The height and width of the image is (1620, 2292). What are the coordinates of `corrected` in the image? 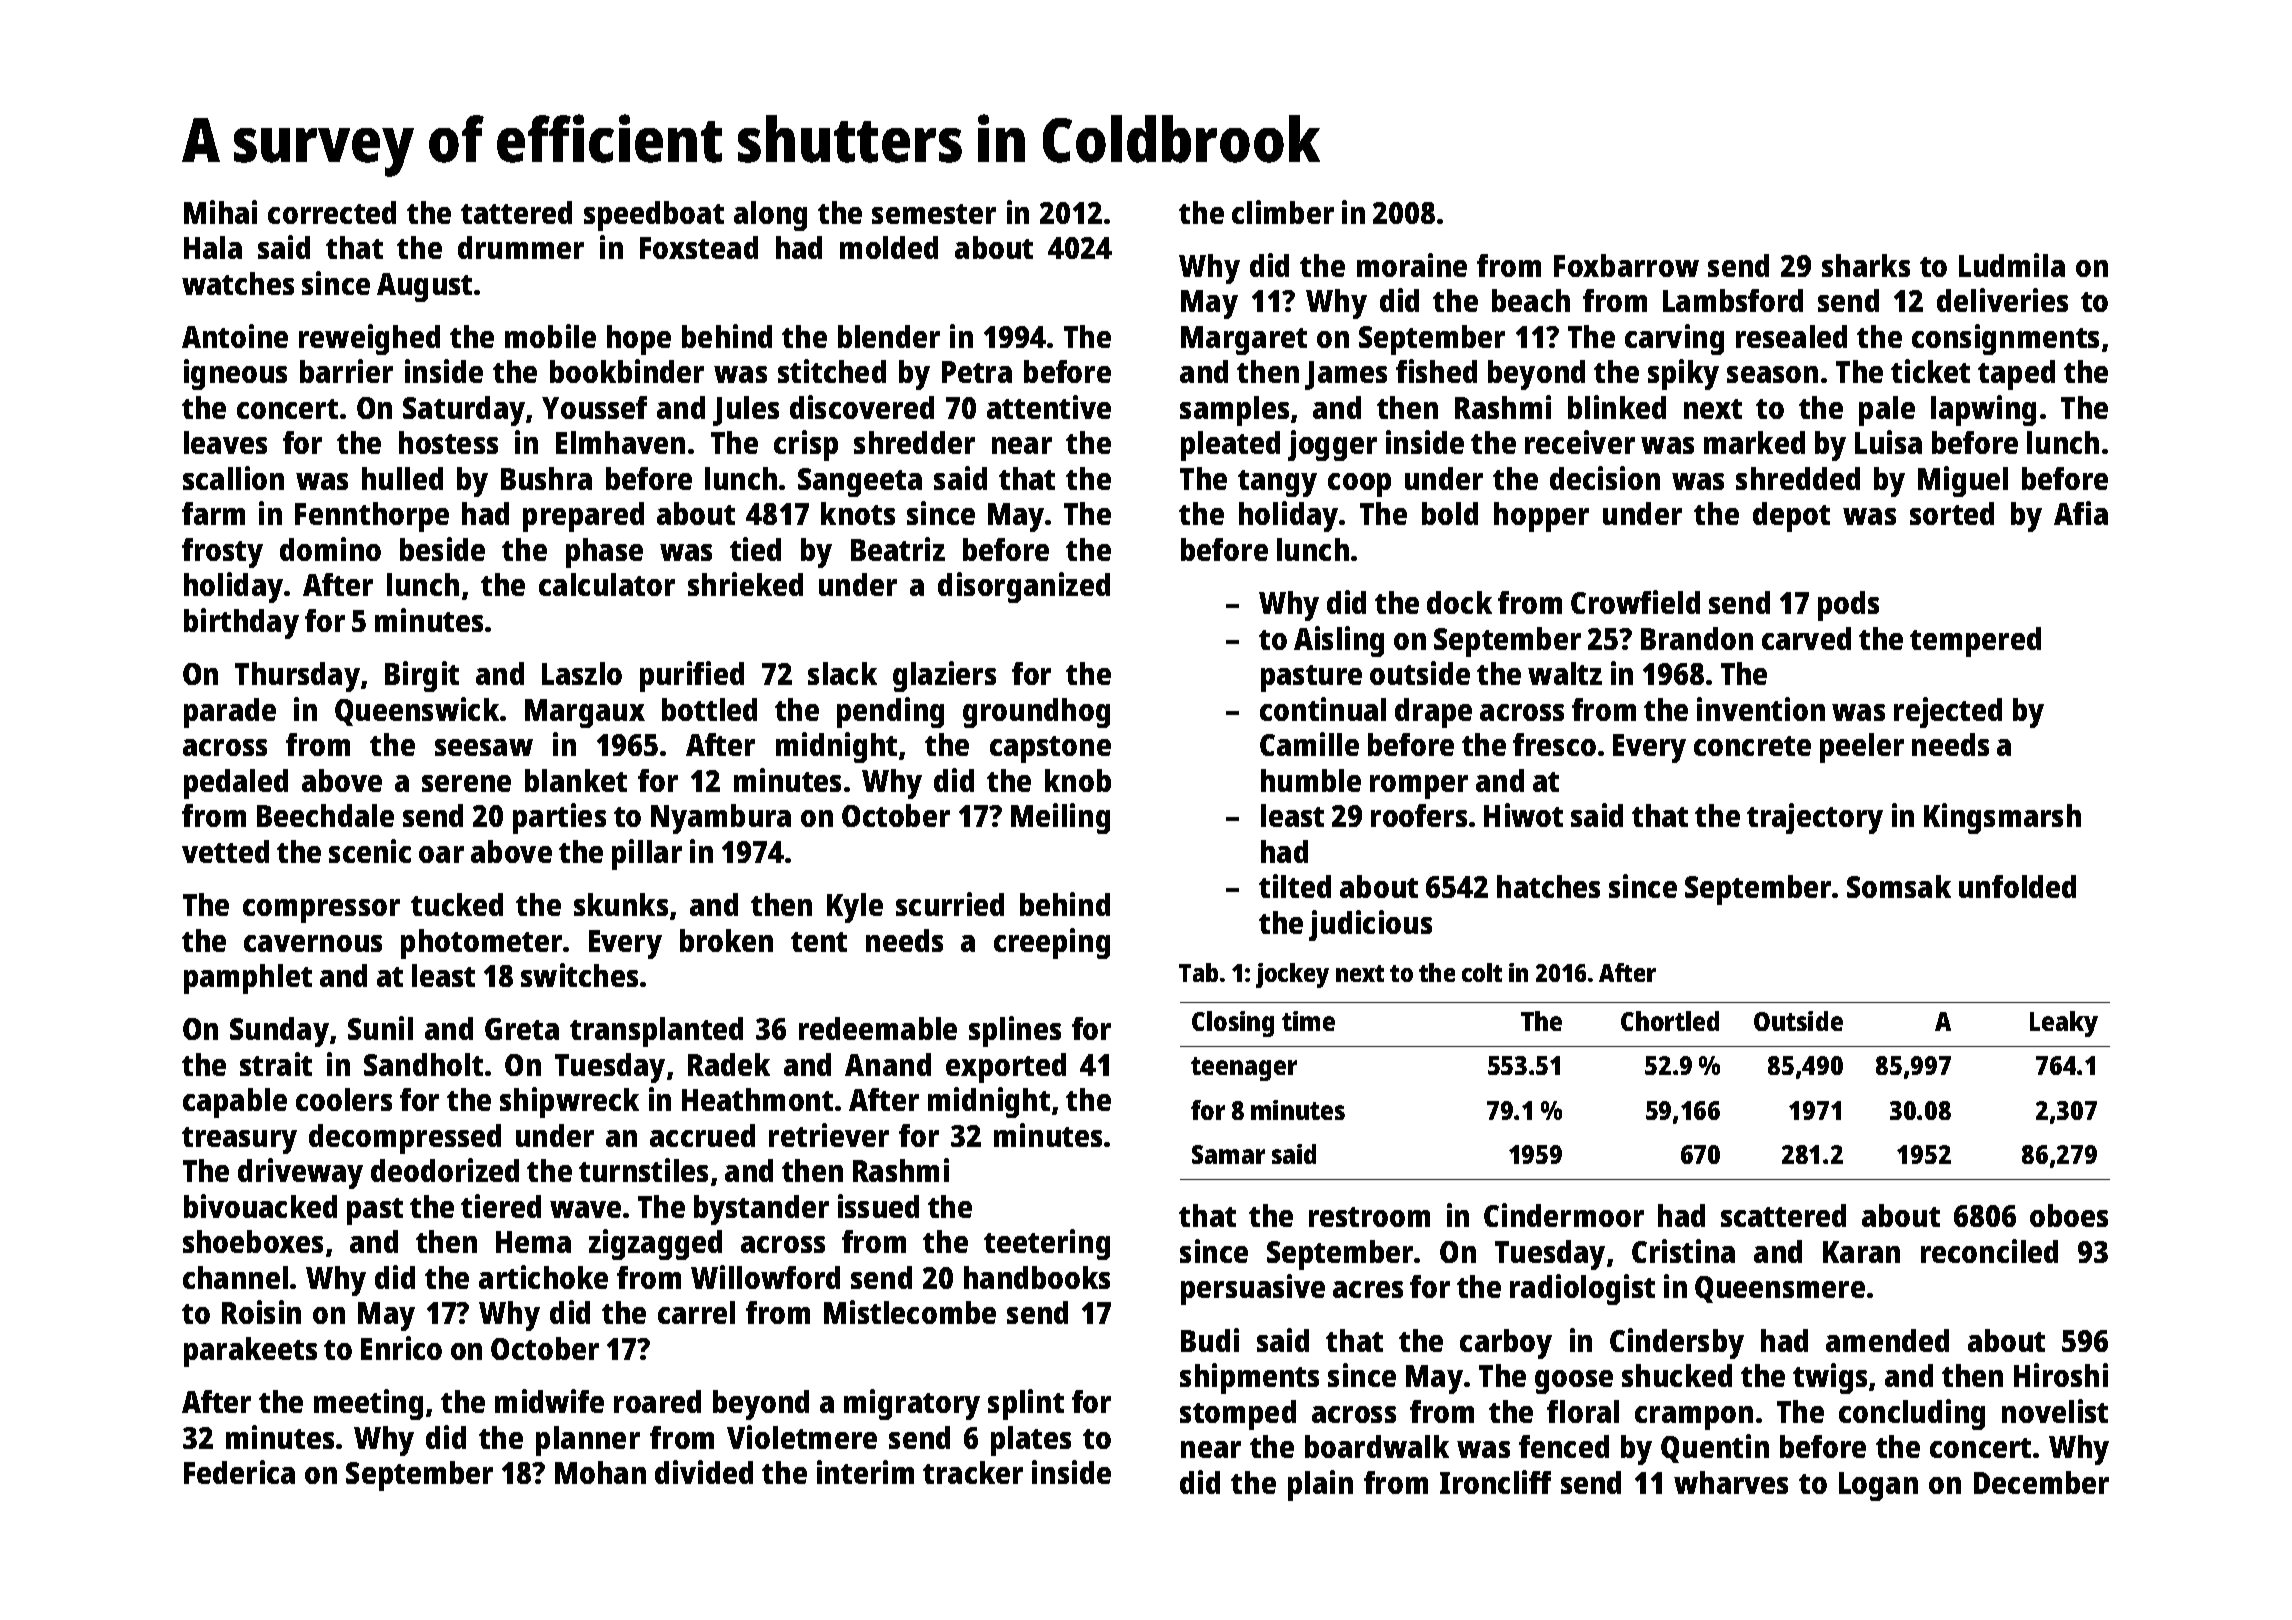 It's located at (332, 212).
